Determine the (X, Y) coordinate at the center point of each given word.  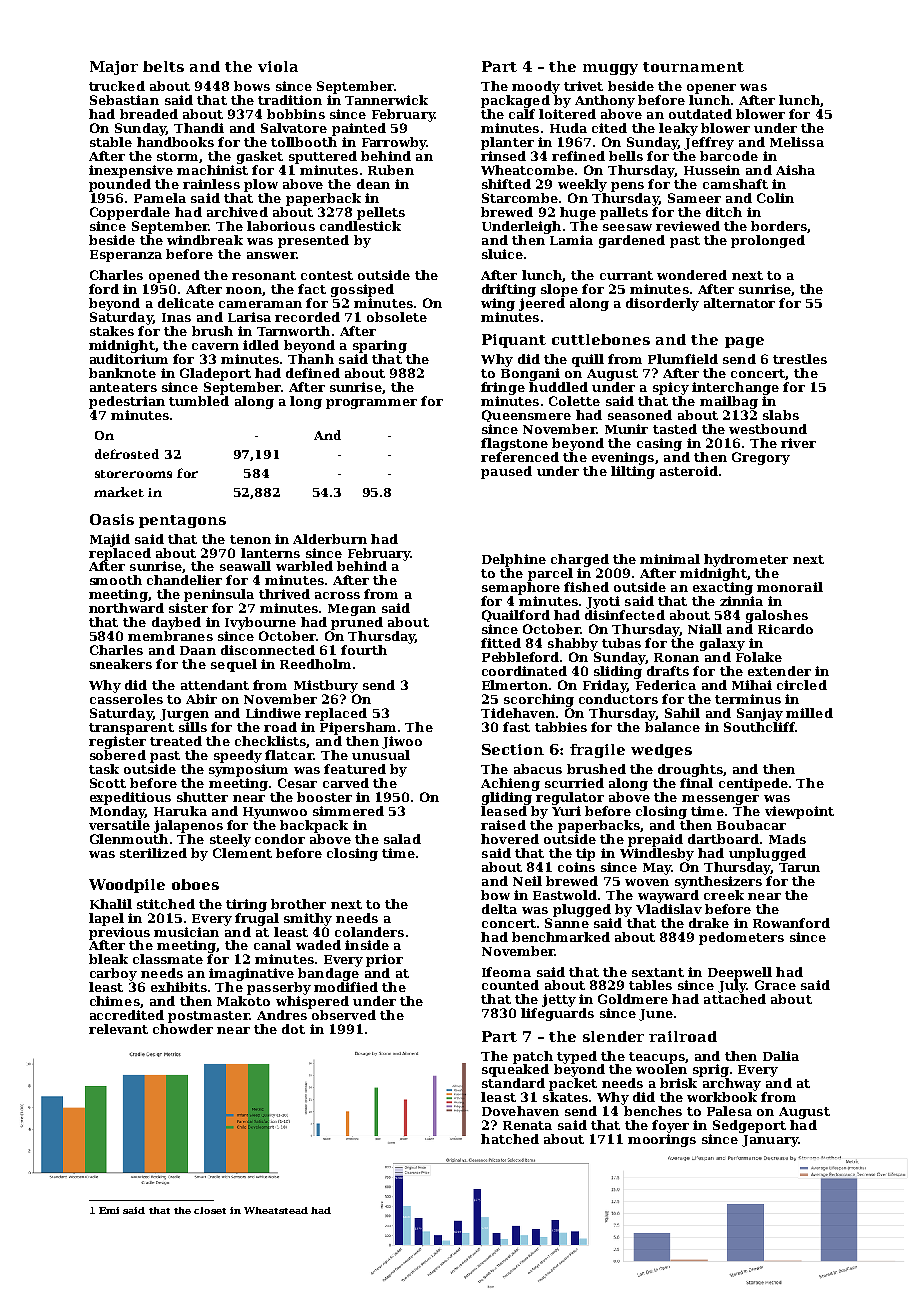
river (798, 443)
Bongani (530, 374)
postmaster (208, 1017)
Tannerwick (386, 100)
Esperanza (126, 256)
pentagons (182, 521)
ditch (724, 212)
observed (344, 1015)
